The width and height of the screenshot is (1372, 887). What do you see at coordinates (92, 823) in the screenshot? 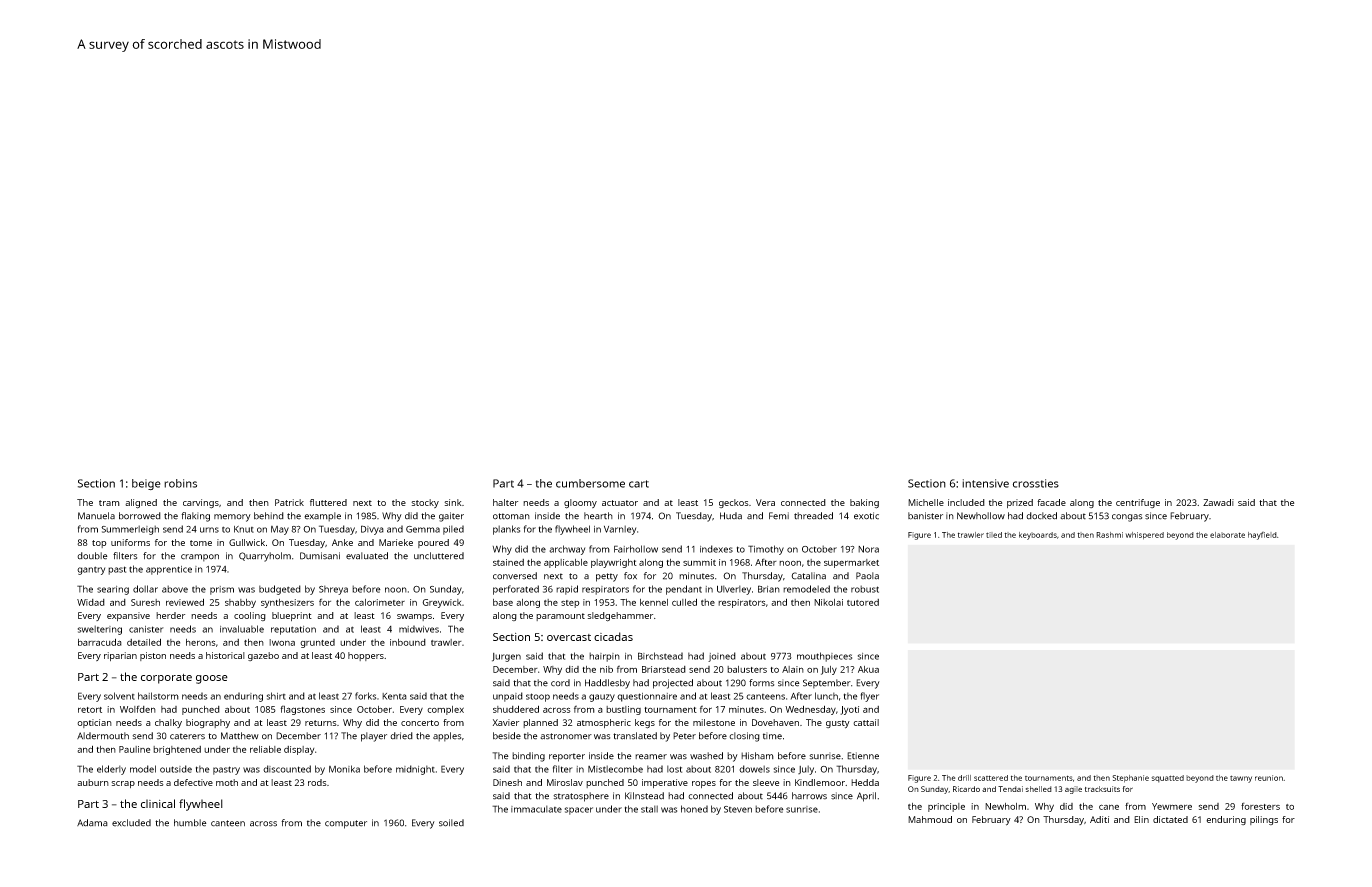
I see `Adama` at bounding box center [92, 823].
